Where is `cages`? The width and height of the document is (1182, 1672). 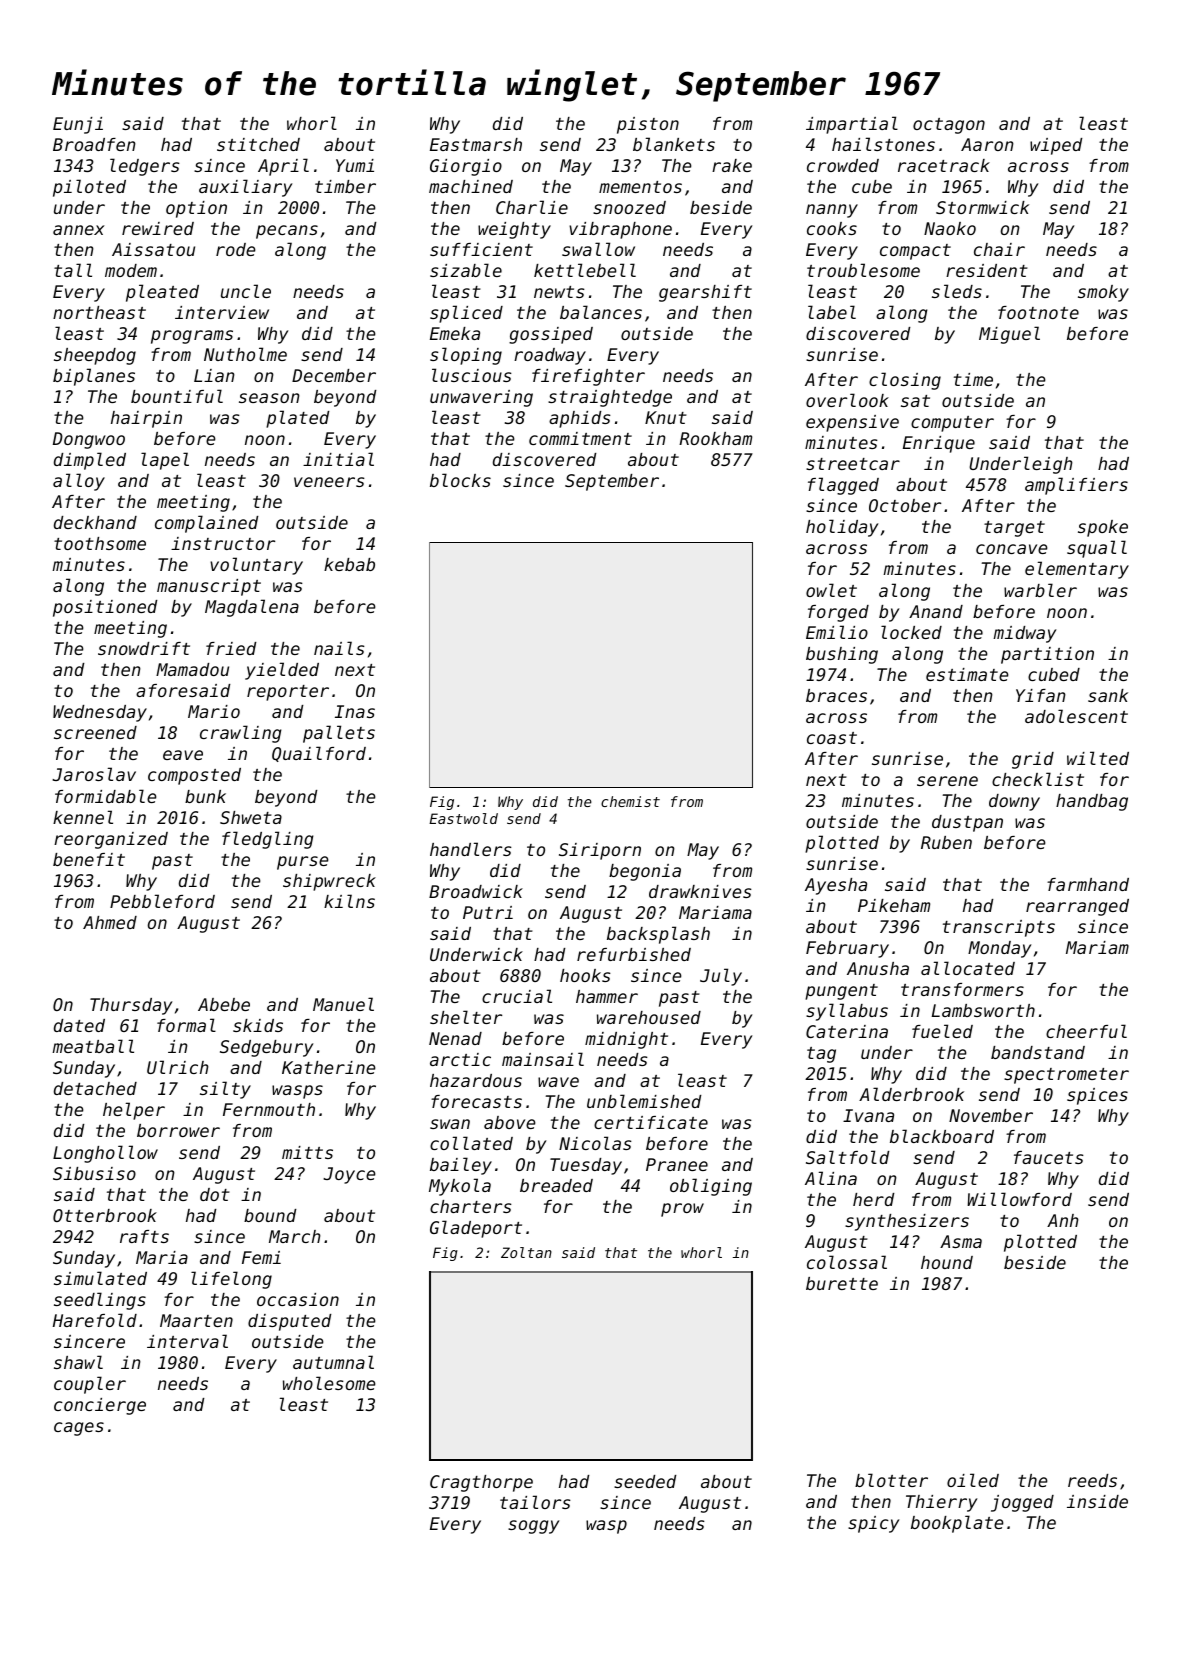
cages is located at coordinates (79, 1429).
